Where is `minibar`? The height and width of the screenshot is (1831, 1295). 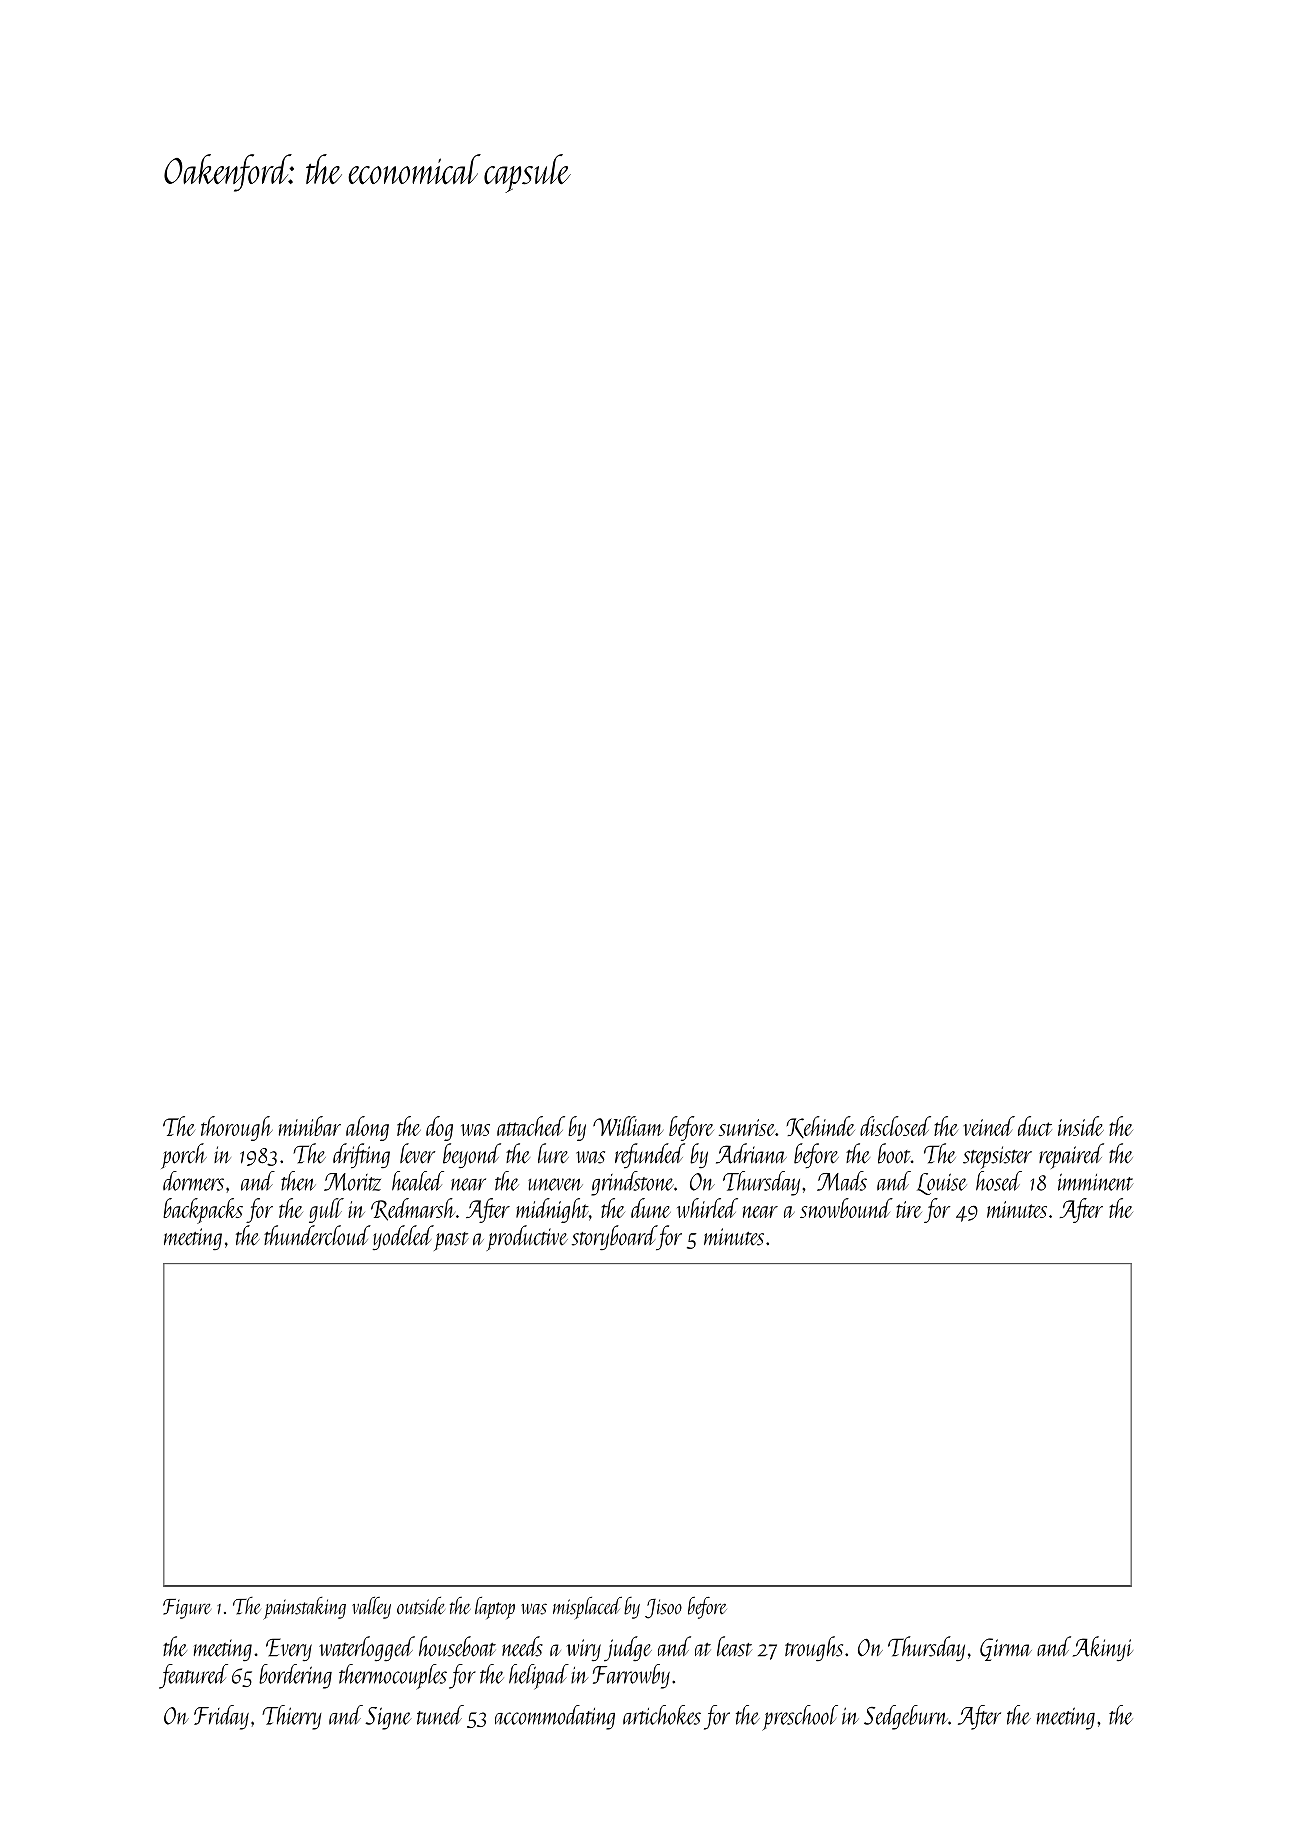 minibar is located at coordinates (310, 1126).
